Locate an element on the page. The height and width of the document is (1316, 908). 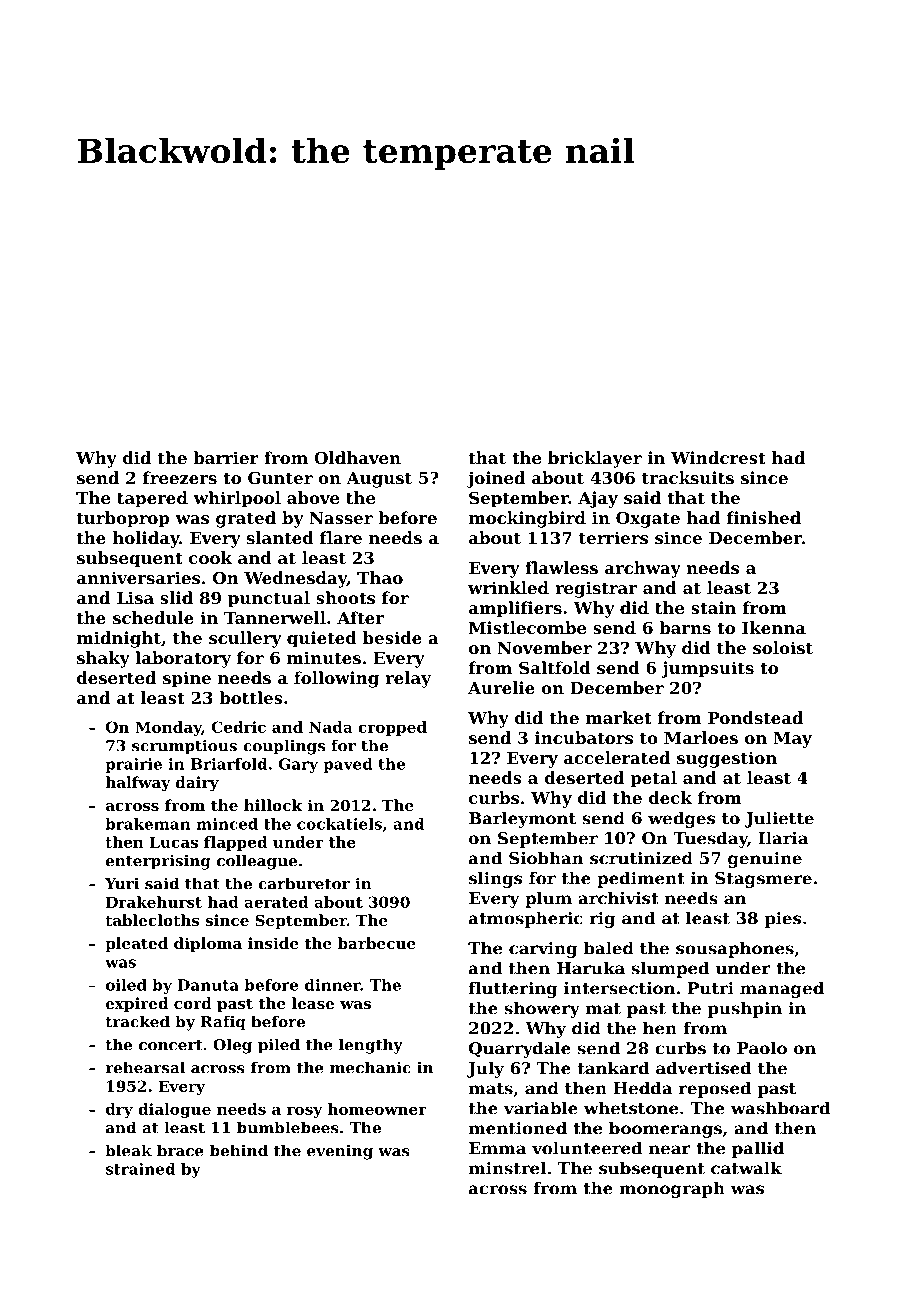
November is located at coordinates (544, 647).
